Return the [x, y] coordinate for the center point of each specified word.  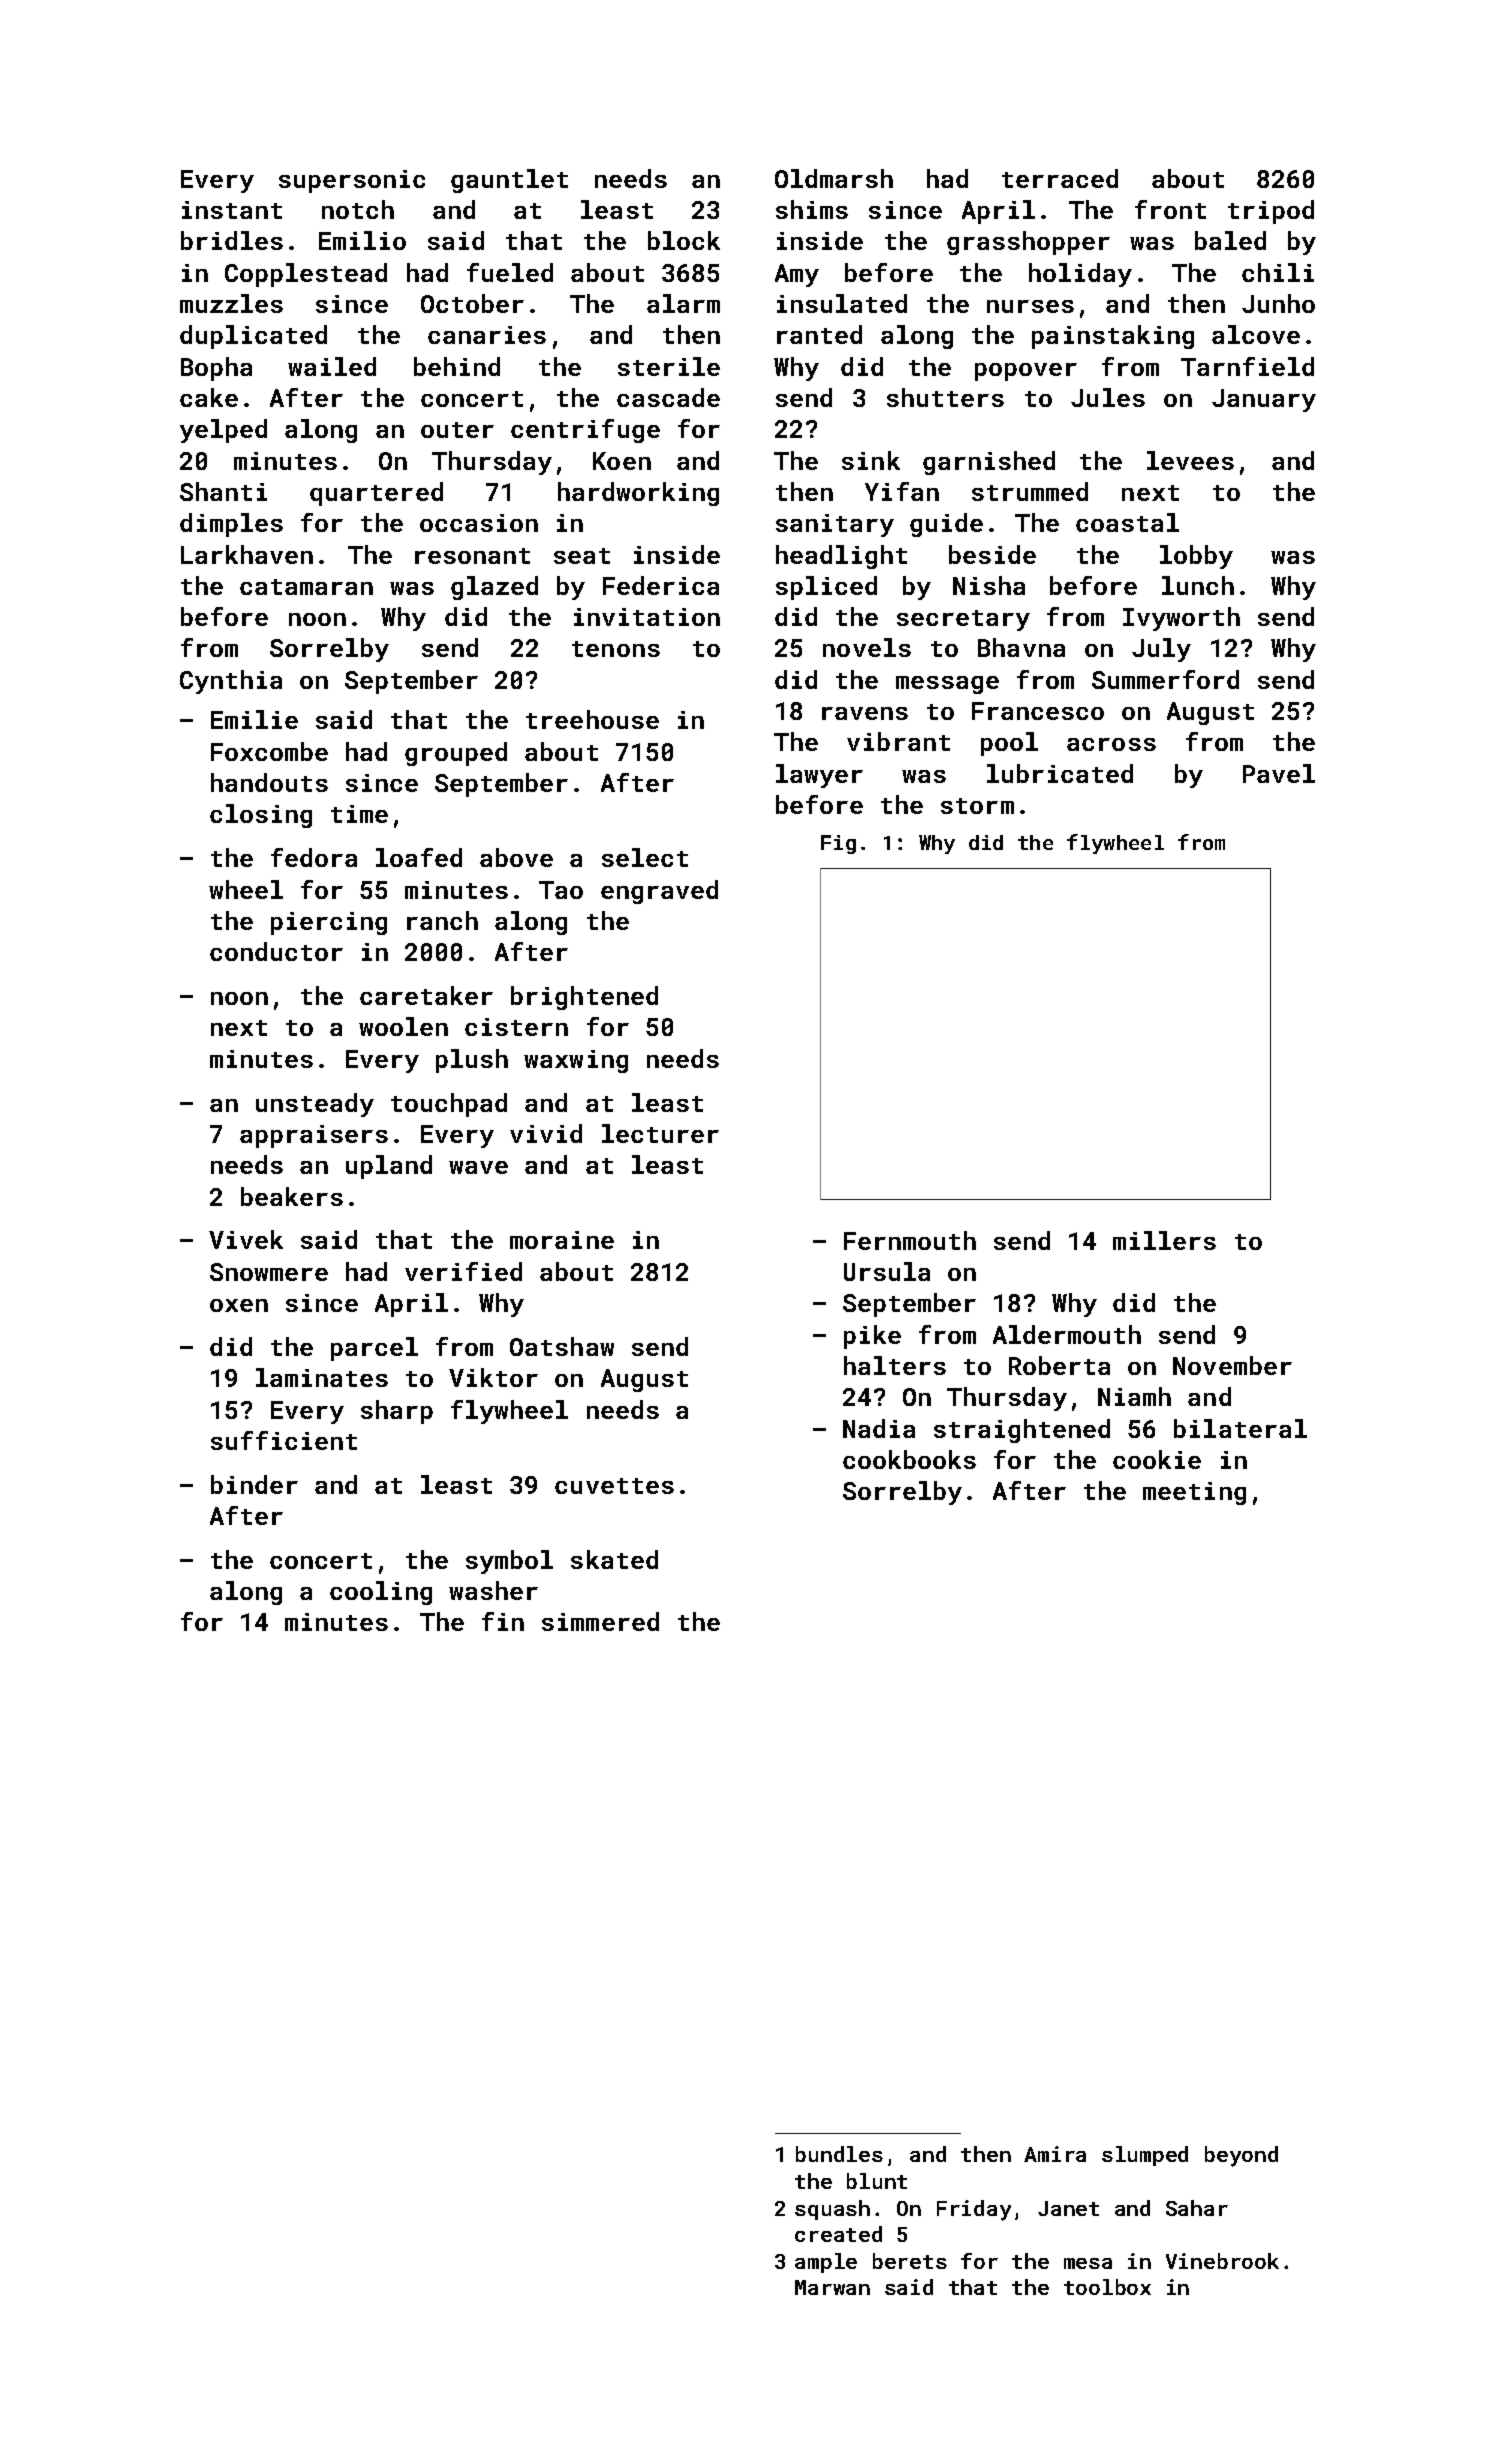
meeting [1194, 1493]
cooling [381, 1593]
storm [977, 806]
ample [826, 2263]
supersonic [352, 181]
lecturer [660, 1133]
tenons [616, 649]
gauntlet [509, 181]
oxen [239, 1305]
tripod [1271, 212]
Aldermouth [1067, 1334]
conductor [276, 951]
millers [1164, 1240]
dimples [231, 525]
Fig [838, 844]
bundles [839, 2154]
